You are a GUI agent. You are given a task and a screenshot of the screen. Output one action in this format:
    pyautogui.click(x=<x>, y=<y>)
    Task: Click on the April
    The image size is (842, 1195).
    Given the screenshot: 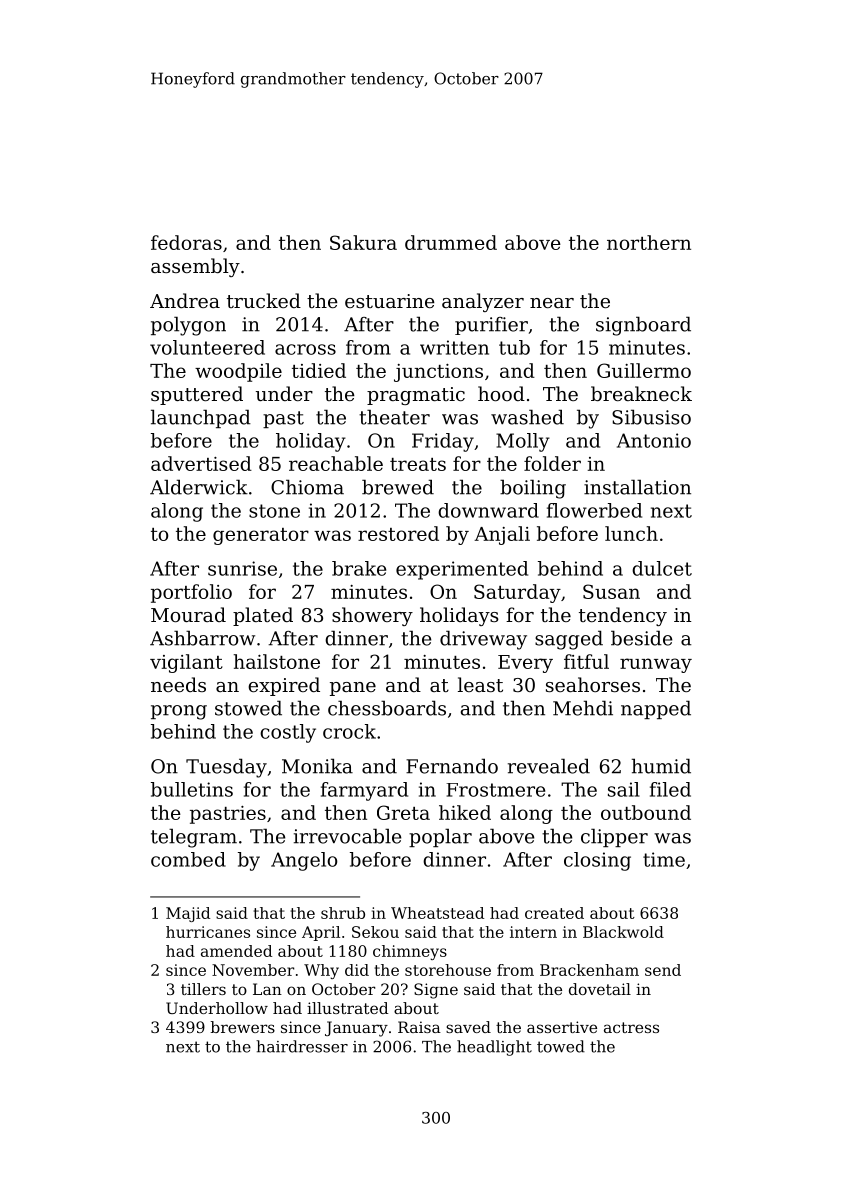 What is the action you would take?
    pyautogui.click(x=321, y=933)
